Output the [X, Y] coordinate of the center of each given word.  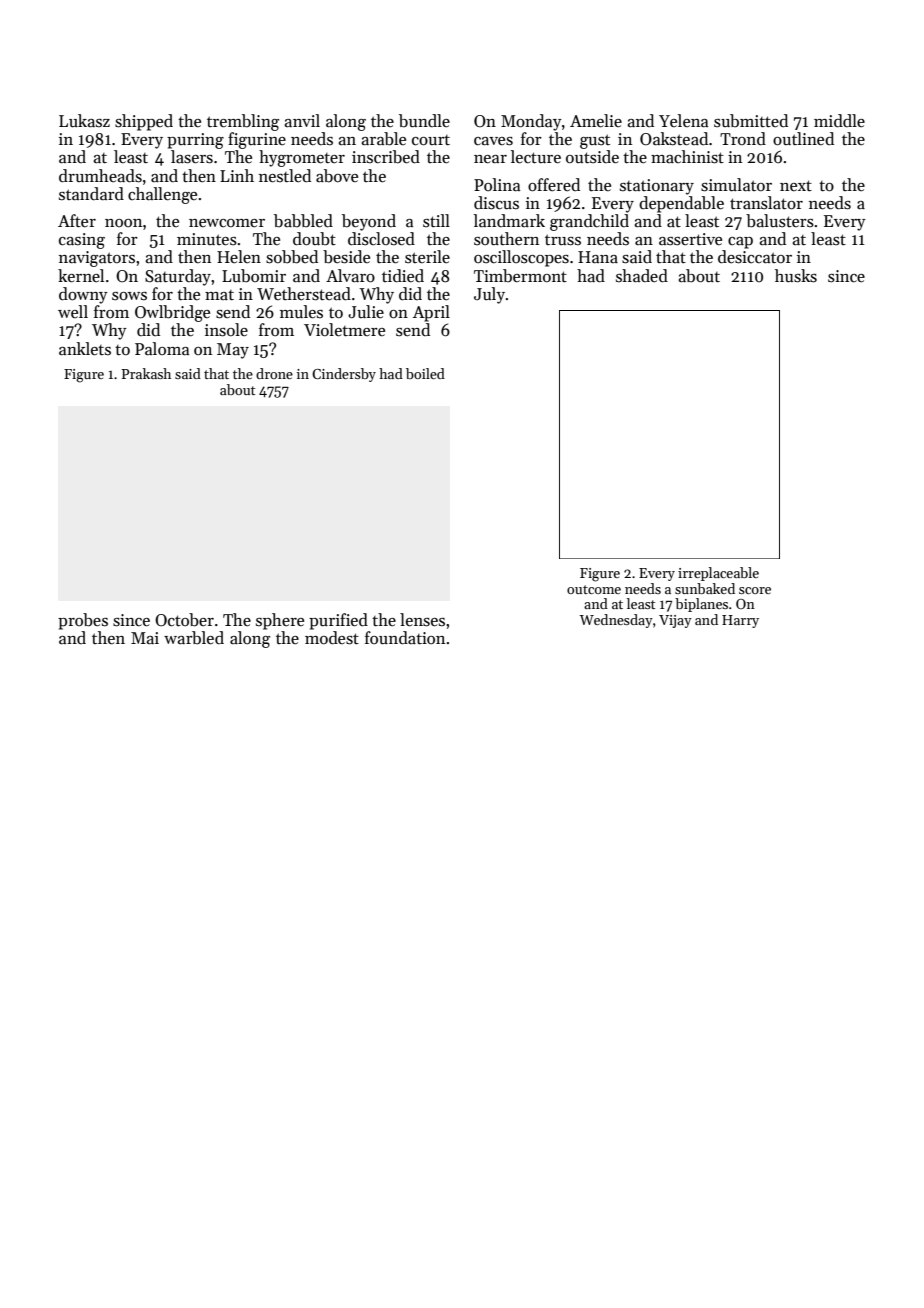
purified [338, 621]
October [184, 620]
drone [274, 373]
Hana [598, 257]
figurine [257, 140]
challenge [162, 195]
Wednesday [616, 621]
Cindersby [344, 375]
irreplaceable [718, 574]
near [490, 159]
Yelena [683, 121]
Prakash [146, 373]
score [755, 590]
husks [796, 276]
